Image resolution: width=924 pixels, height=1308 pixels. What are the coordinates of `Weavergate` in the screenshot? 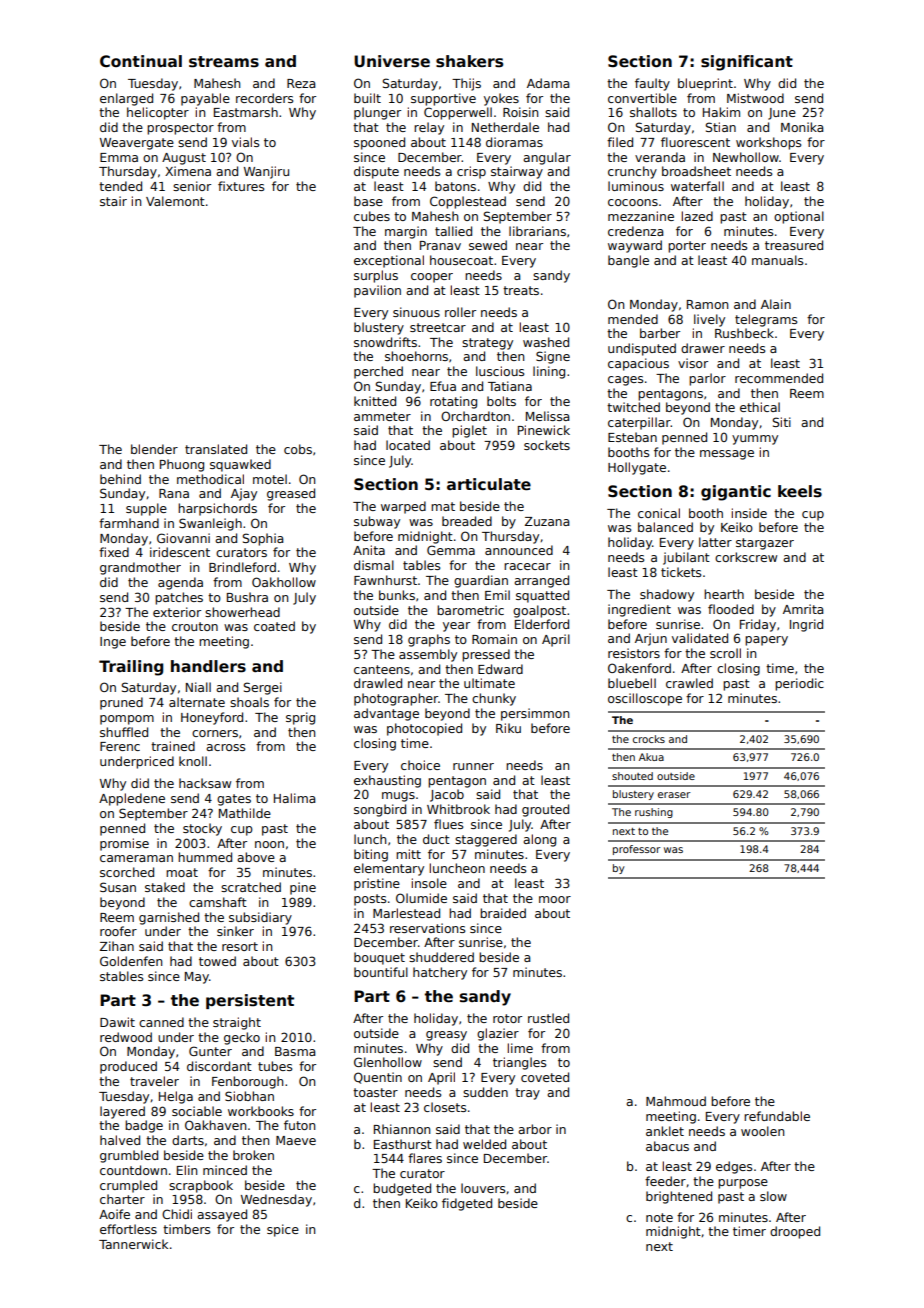 It's located at (137, 144).
